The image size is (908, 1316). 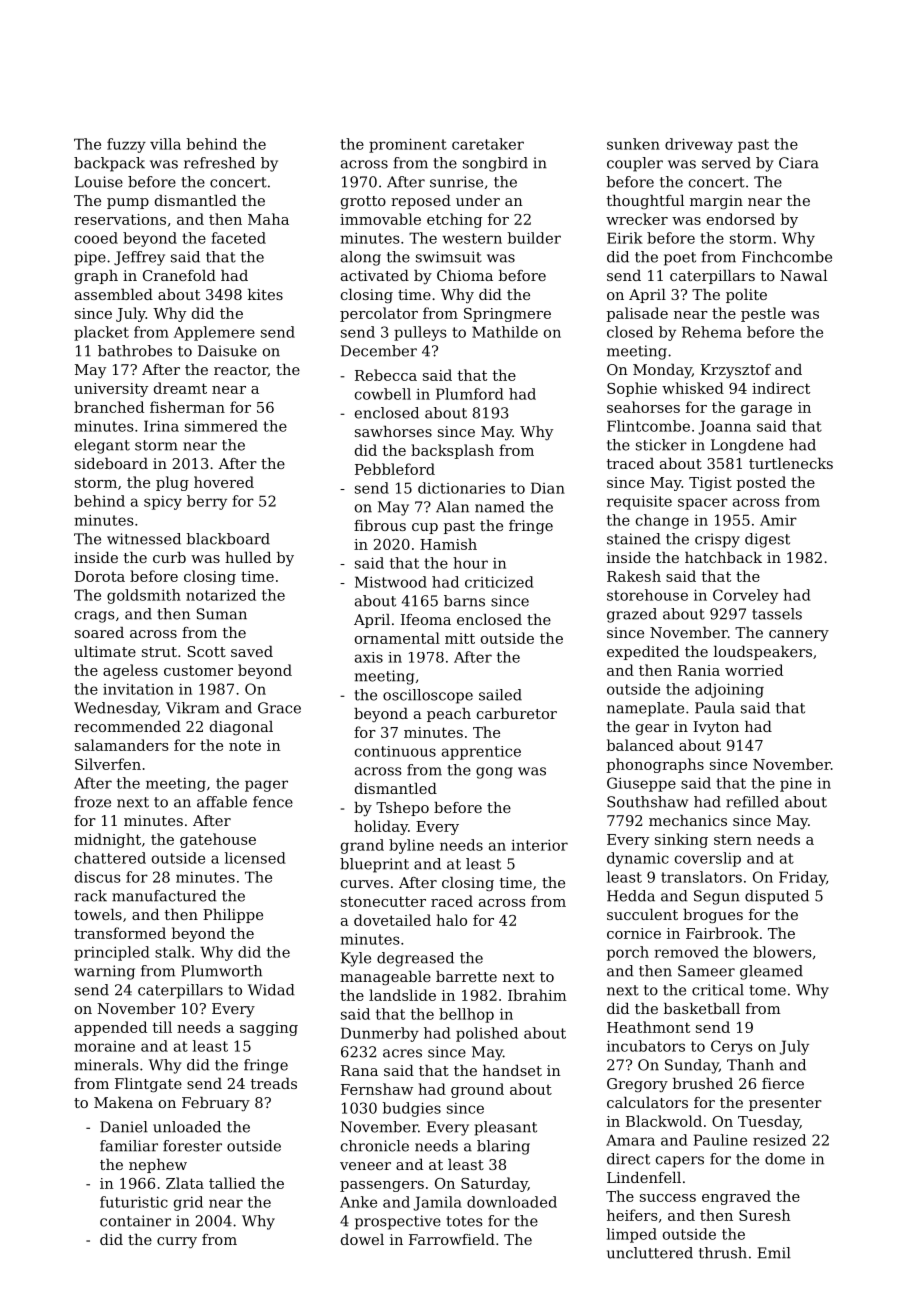 What do you see at coordinates (633, 144) in the screenshot?
I see `sunken` at bounding box center [633, 144].
